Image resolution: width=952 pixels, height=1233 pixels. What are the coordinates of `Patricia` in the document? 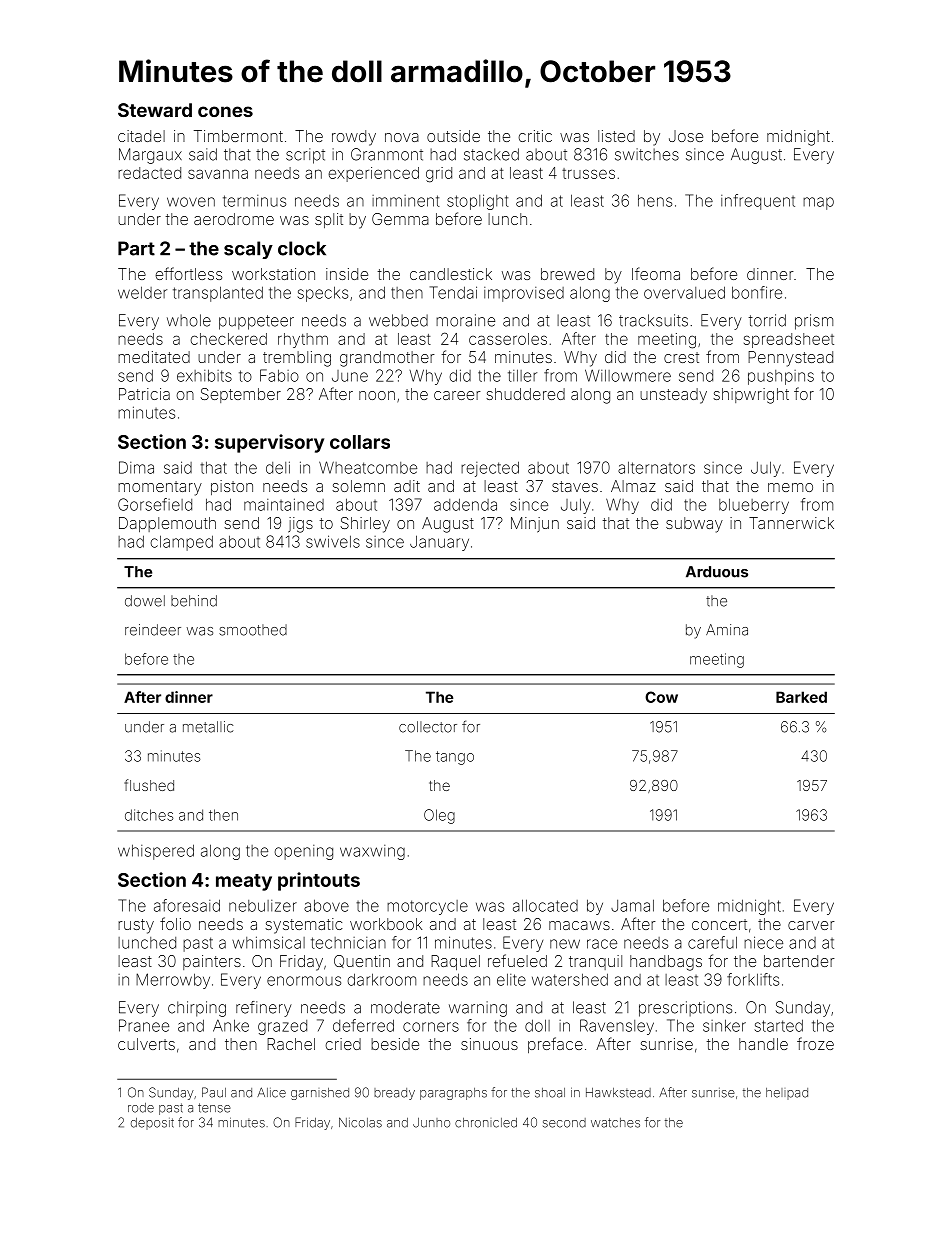 It's located at (144, 394).
